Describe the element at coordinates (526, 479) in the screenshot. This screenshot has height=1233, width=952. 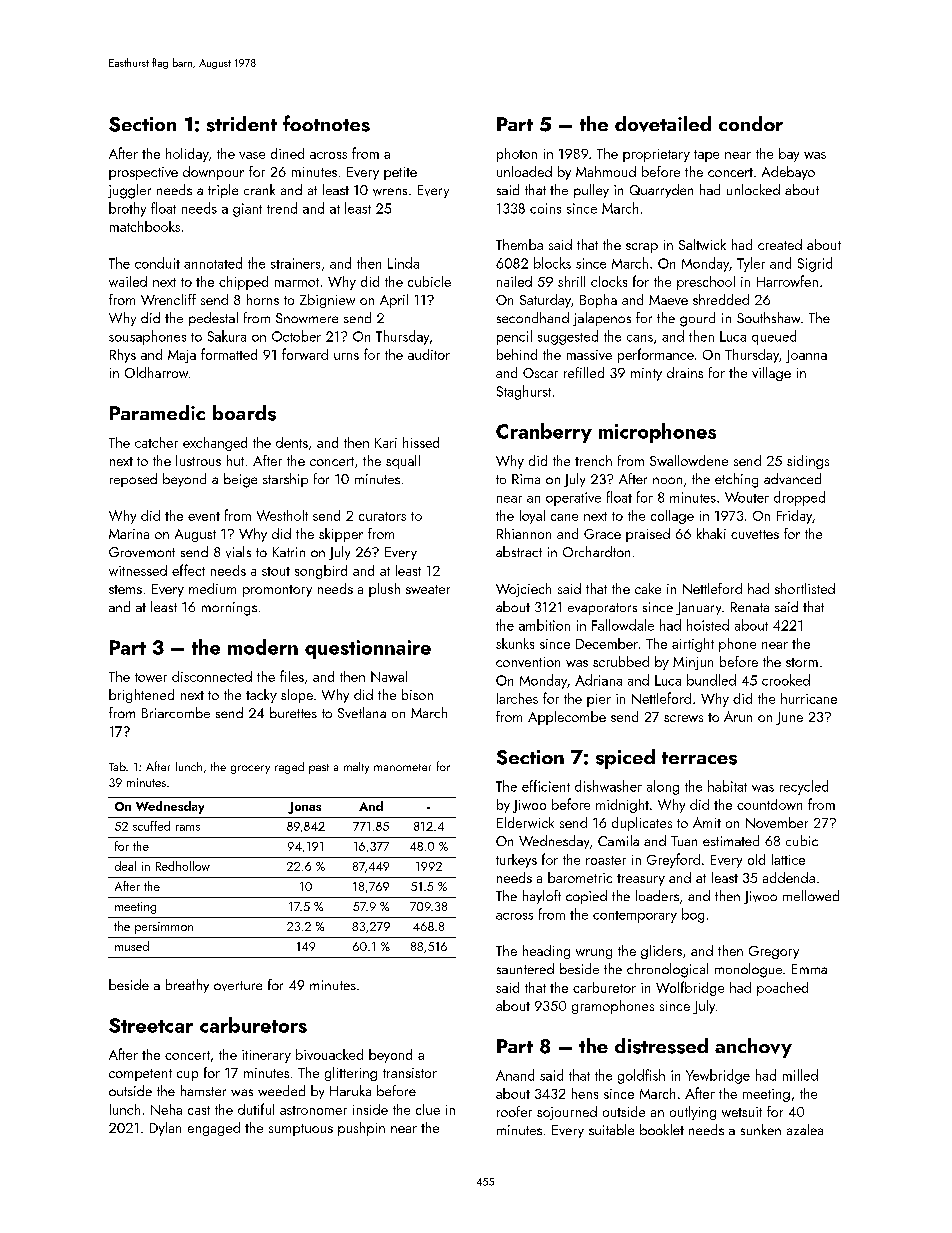
I see `Rima` at that location.
